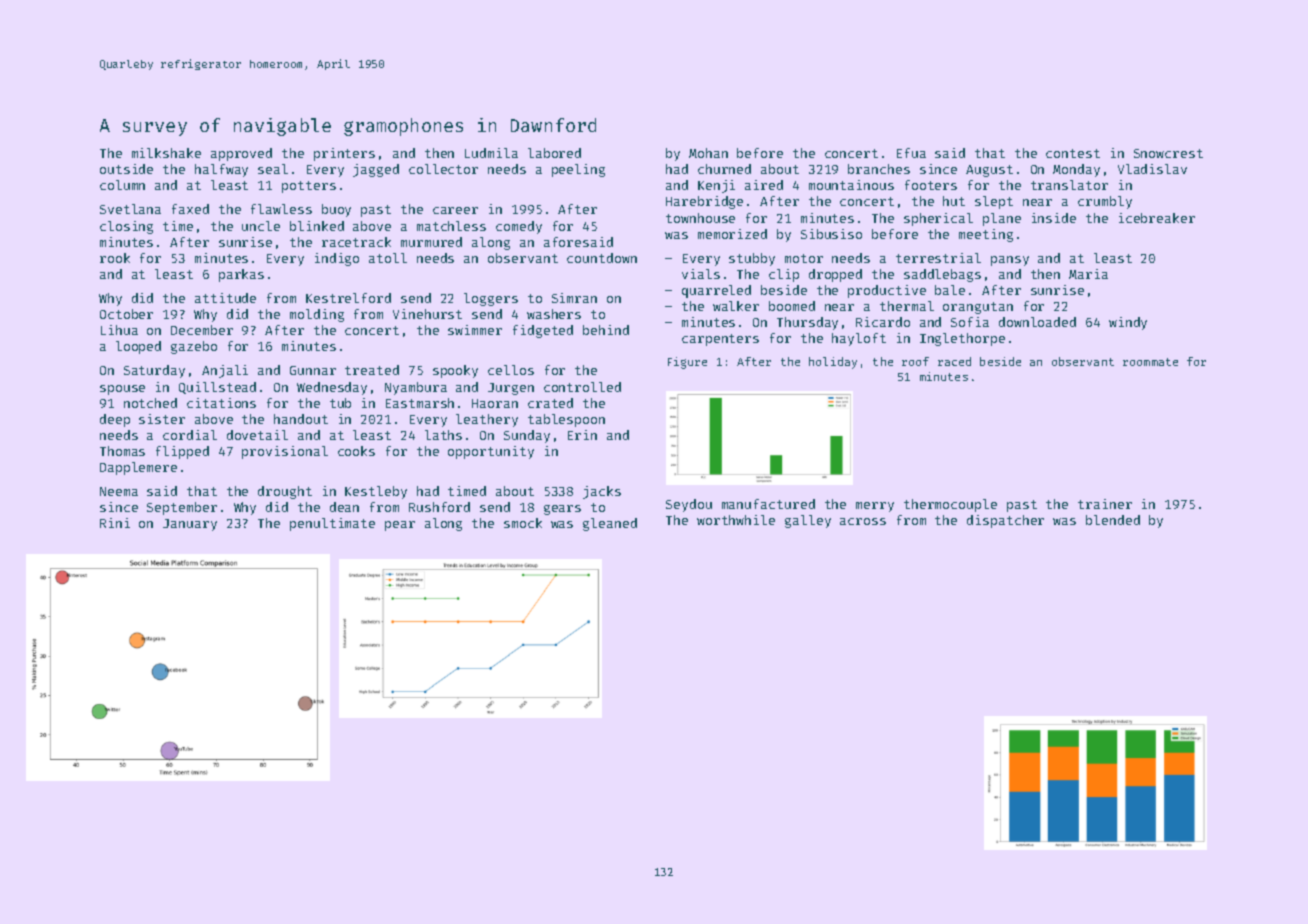 The width and height of the screenshot is (1308, 924). What do you see at coordinates (344, 154) in the screenshot?
I see `printers` at bounding box center [344, 154].
